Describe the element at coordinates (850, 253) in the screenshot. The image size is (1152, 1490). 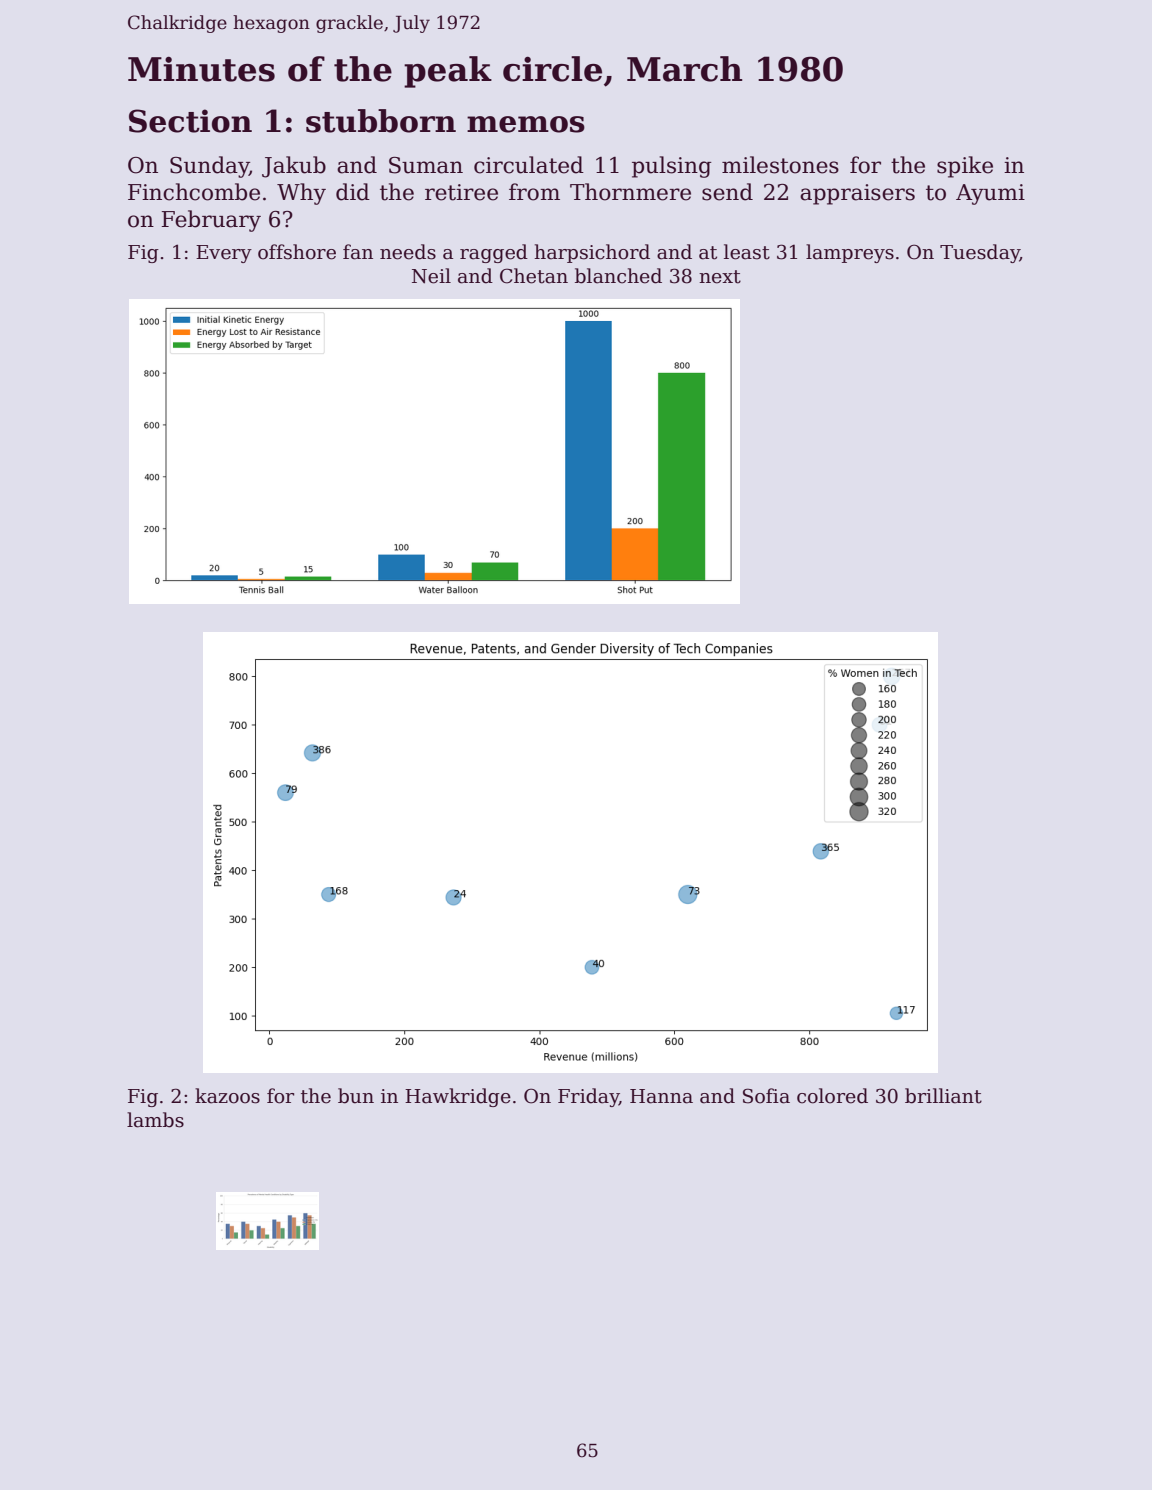
I see `lampreys` at that location.
